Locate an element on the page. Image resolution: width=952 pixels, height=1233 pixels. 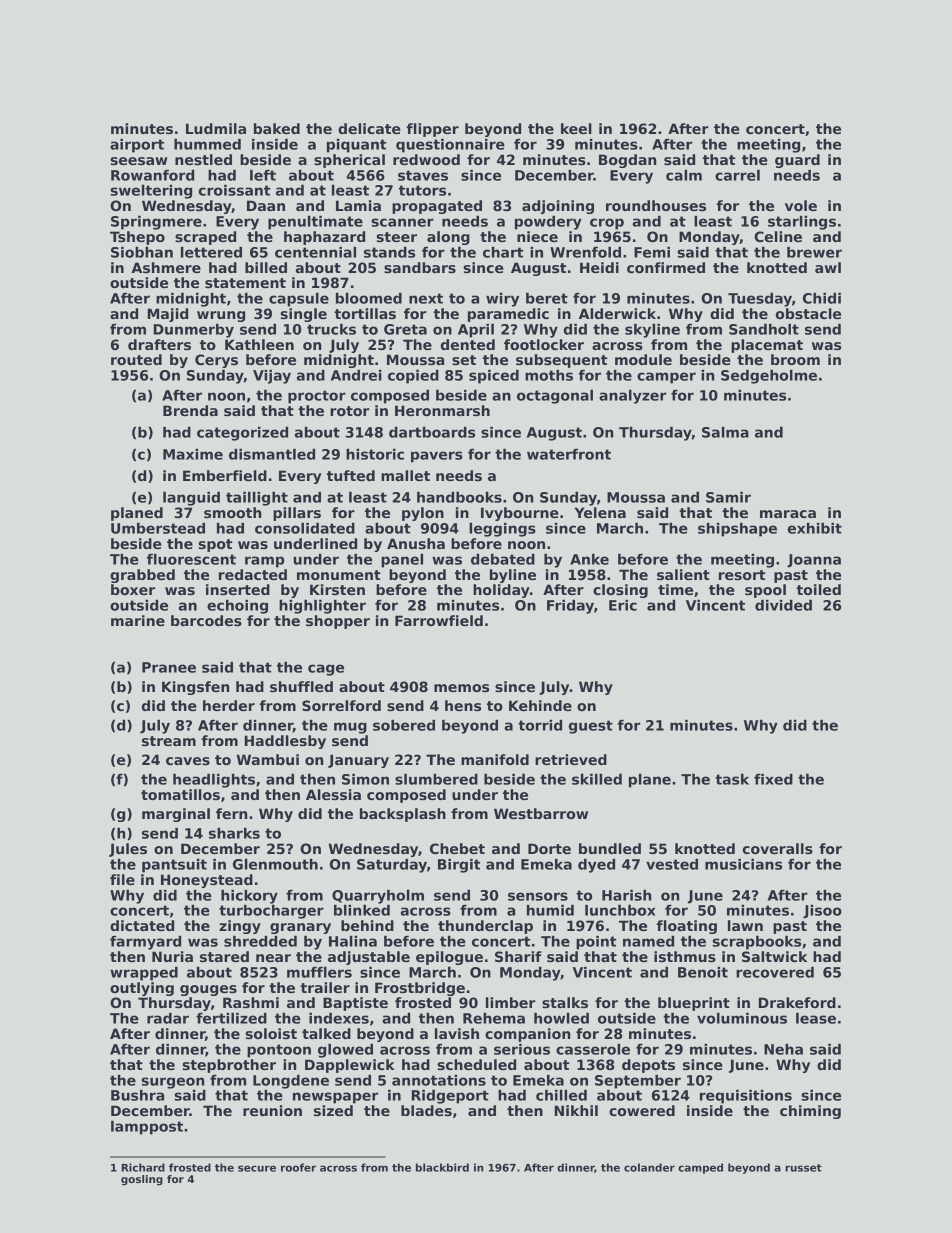
voluminous is located at coordinates (742, 1018).
